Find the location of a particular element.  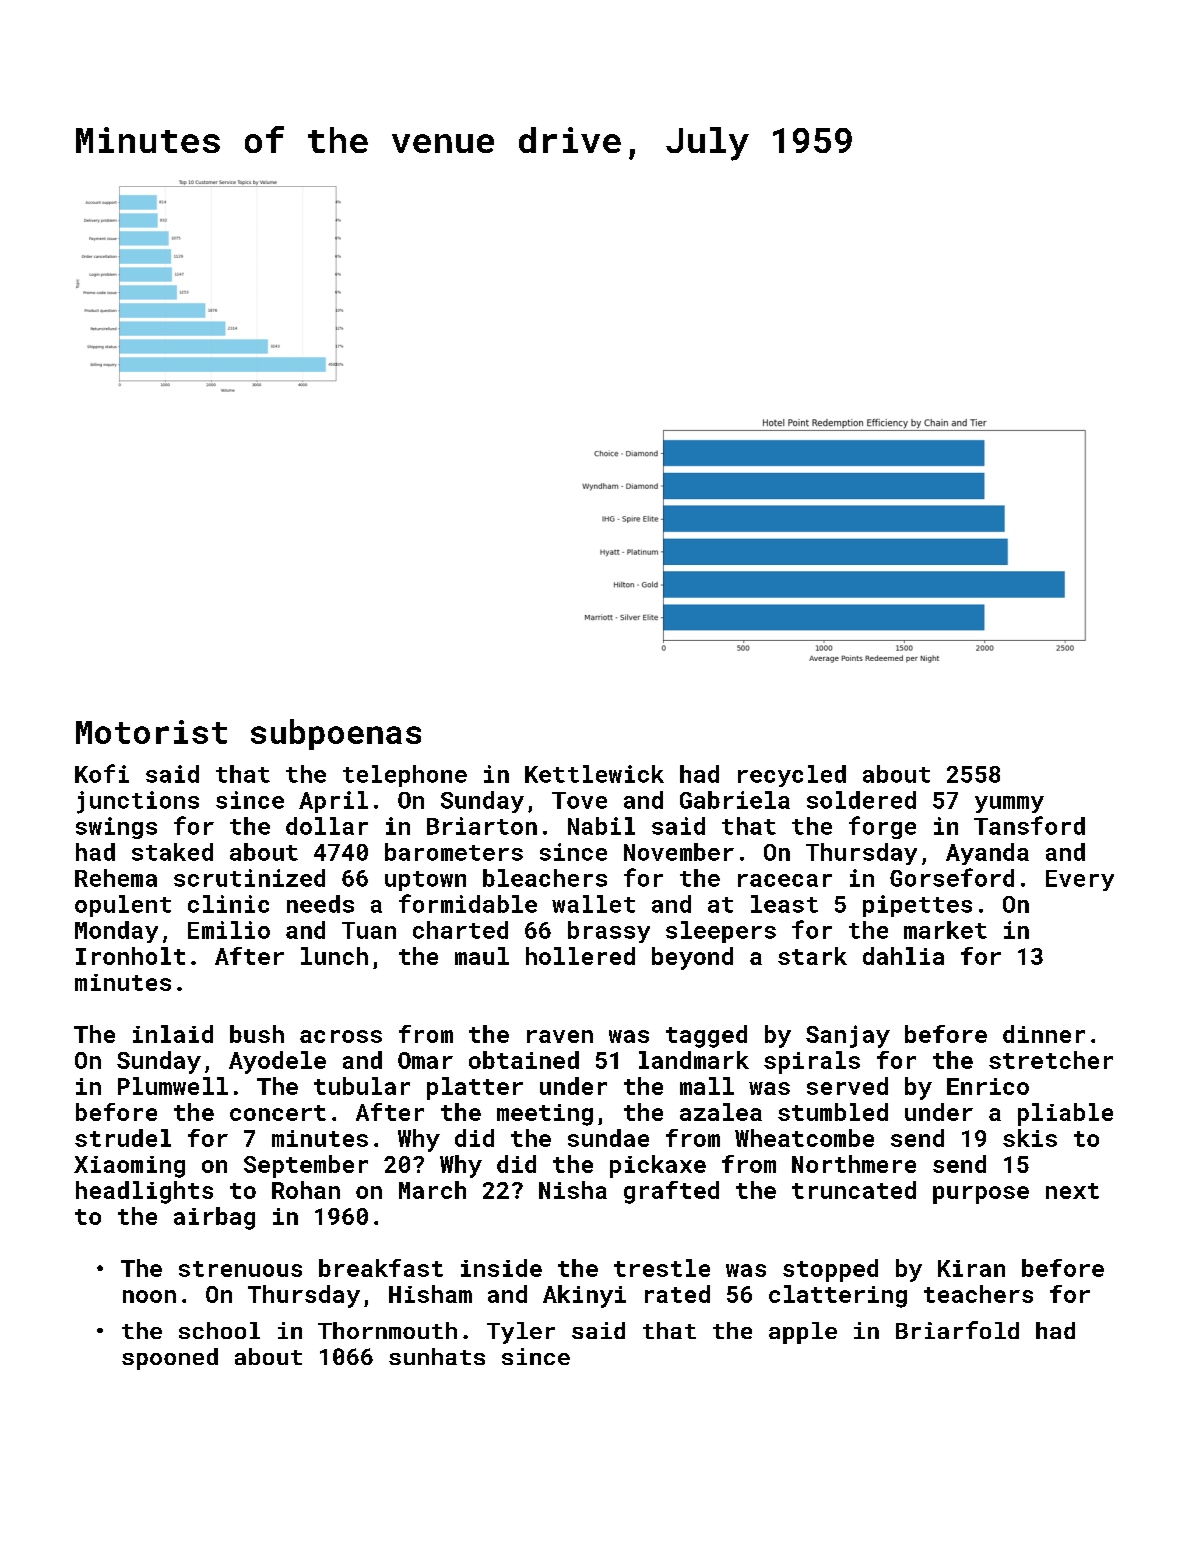

purpose is located at coordinates (981, 1195).
